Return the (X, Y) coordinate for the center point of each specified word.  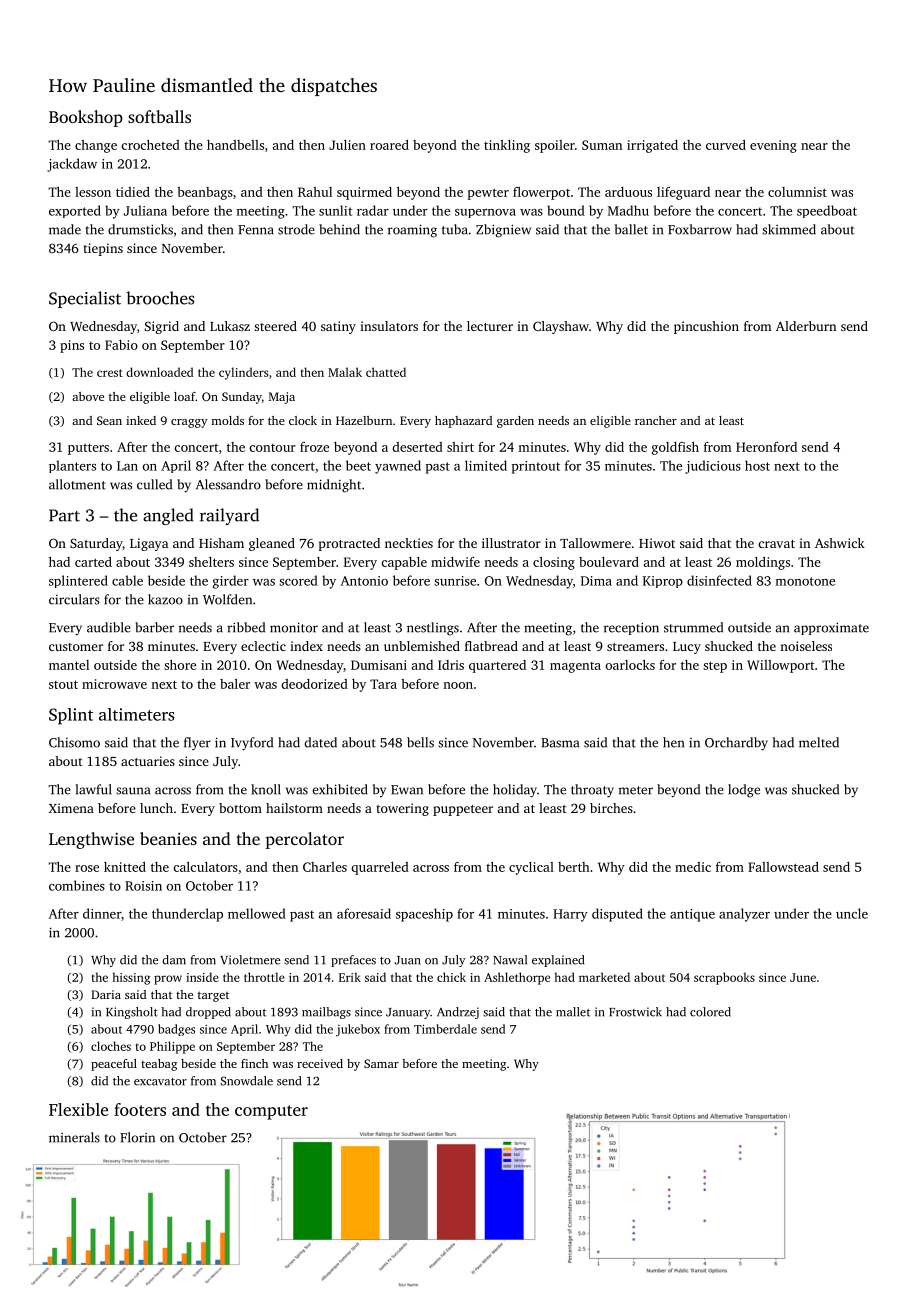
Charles (325, 867)
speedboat (827, 211)
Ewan (407, 790)
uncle (852, 913)
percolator (304, 840)
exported (75, 211)
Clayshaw (561, 327)
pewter (488, 194)
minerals (74, 1137)
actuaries (148, 761)
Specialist (85, 299)
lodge (744, 791)
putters (88, 449)
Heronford (766, 447)
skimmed (789, 229)
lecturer (490, 326)
